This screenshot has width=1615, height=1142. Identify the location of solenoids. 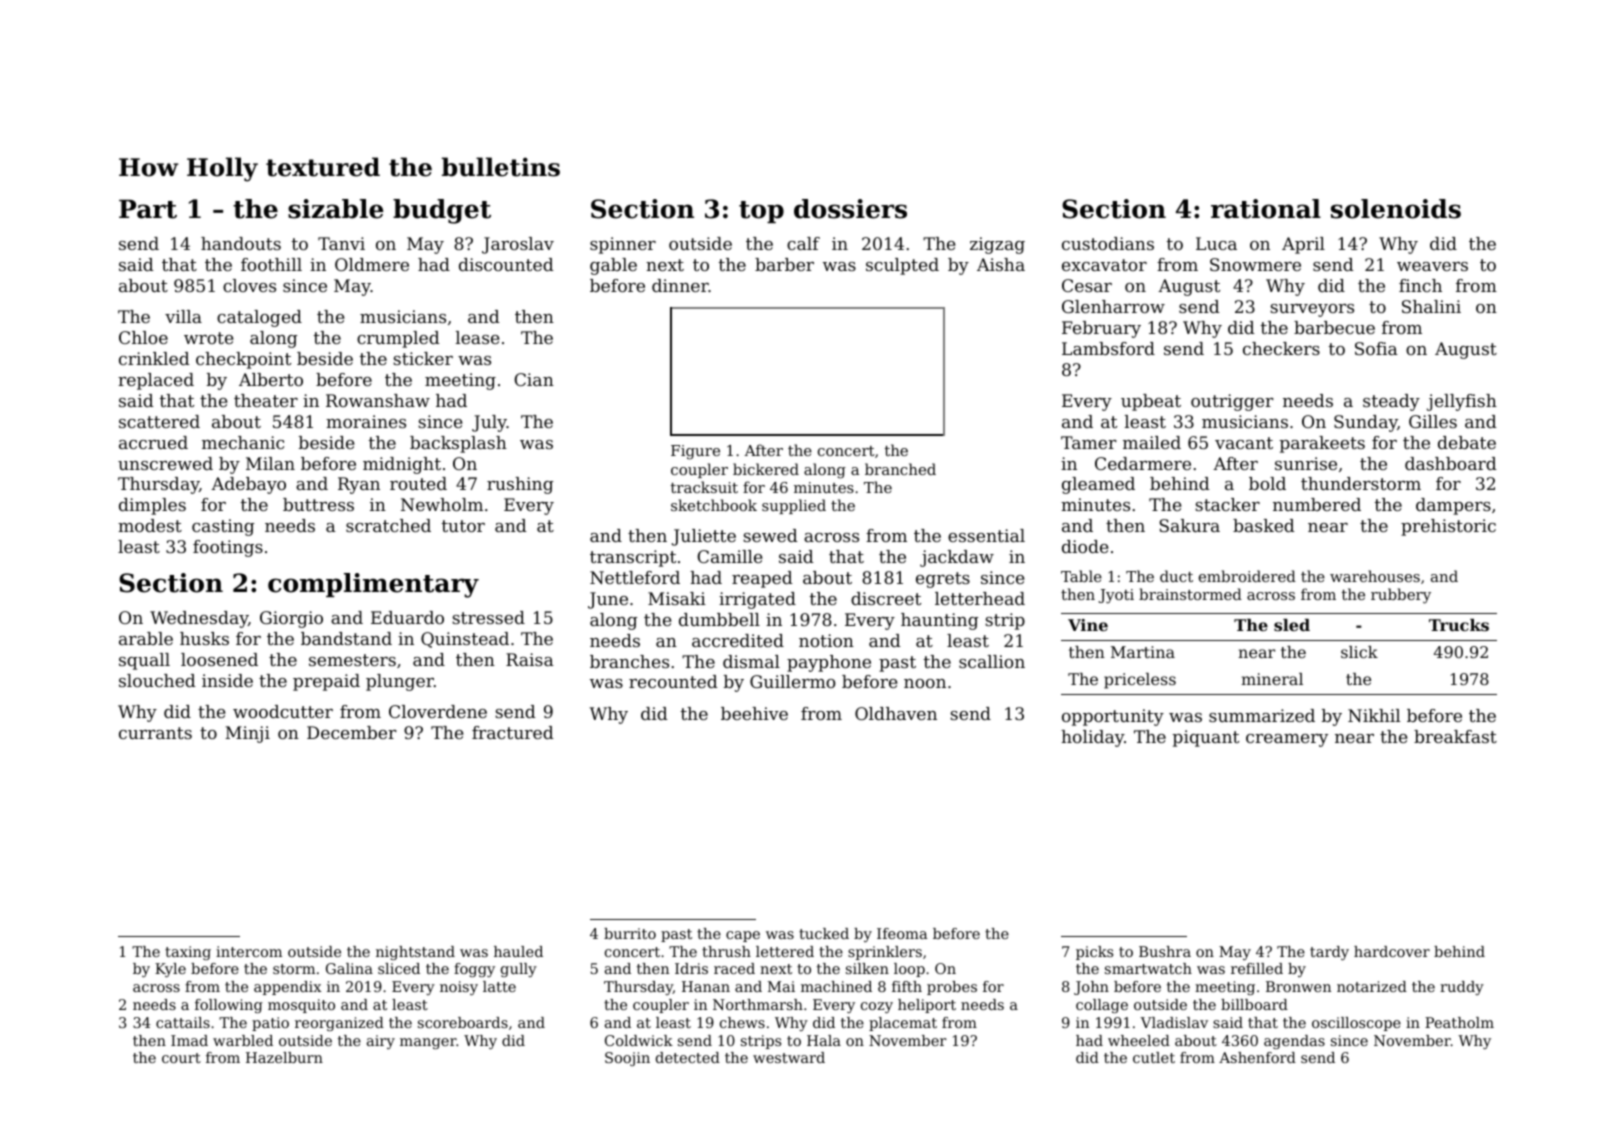
(1396, 209).
